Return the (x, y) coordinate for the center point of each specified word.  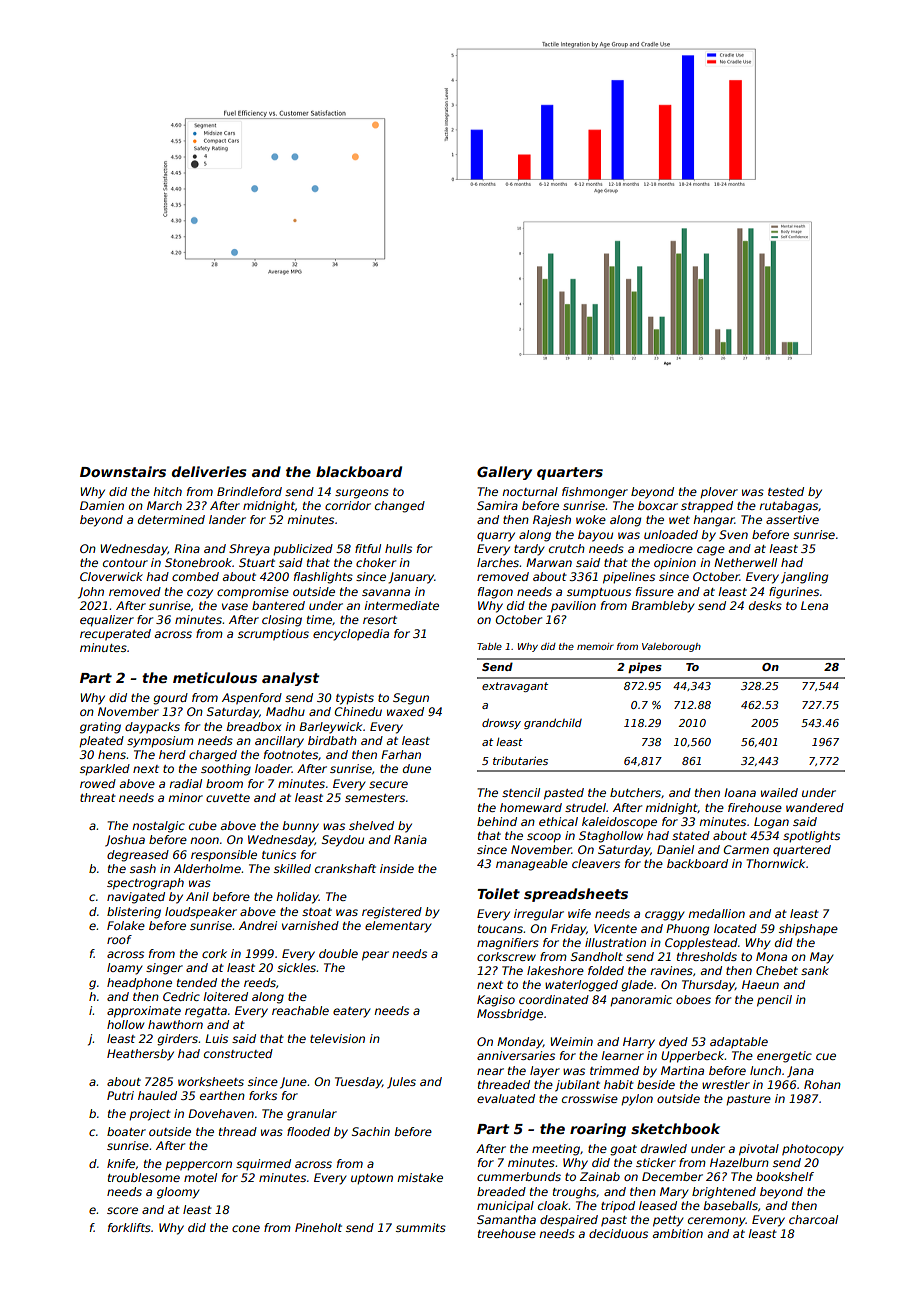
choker (376, 562)
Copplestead (701, 944)
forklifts (129, 1227)
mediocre (665, 548)
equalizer (107, 621)
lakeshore (555, 970)
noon (204, 840)
